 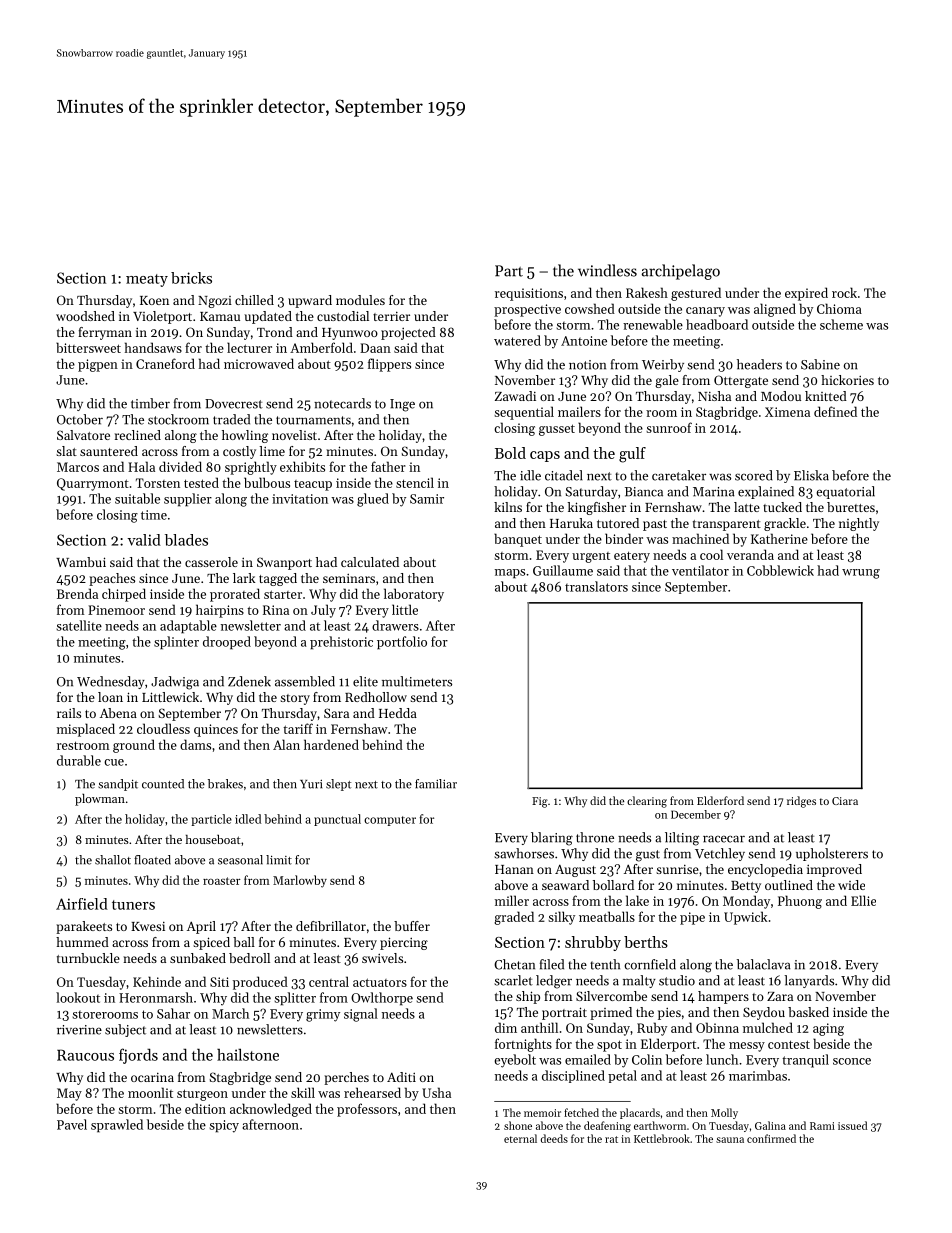 What do you see at coordinates (844, 292) in the screenshot?
I see `rock` at bounding box center [844, 292].
